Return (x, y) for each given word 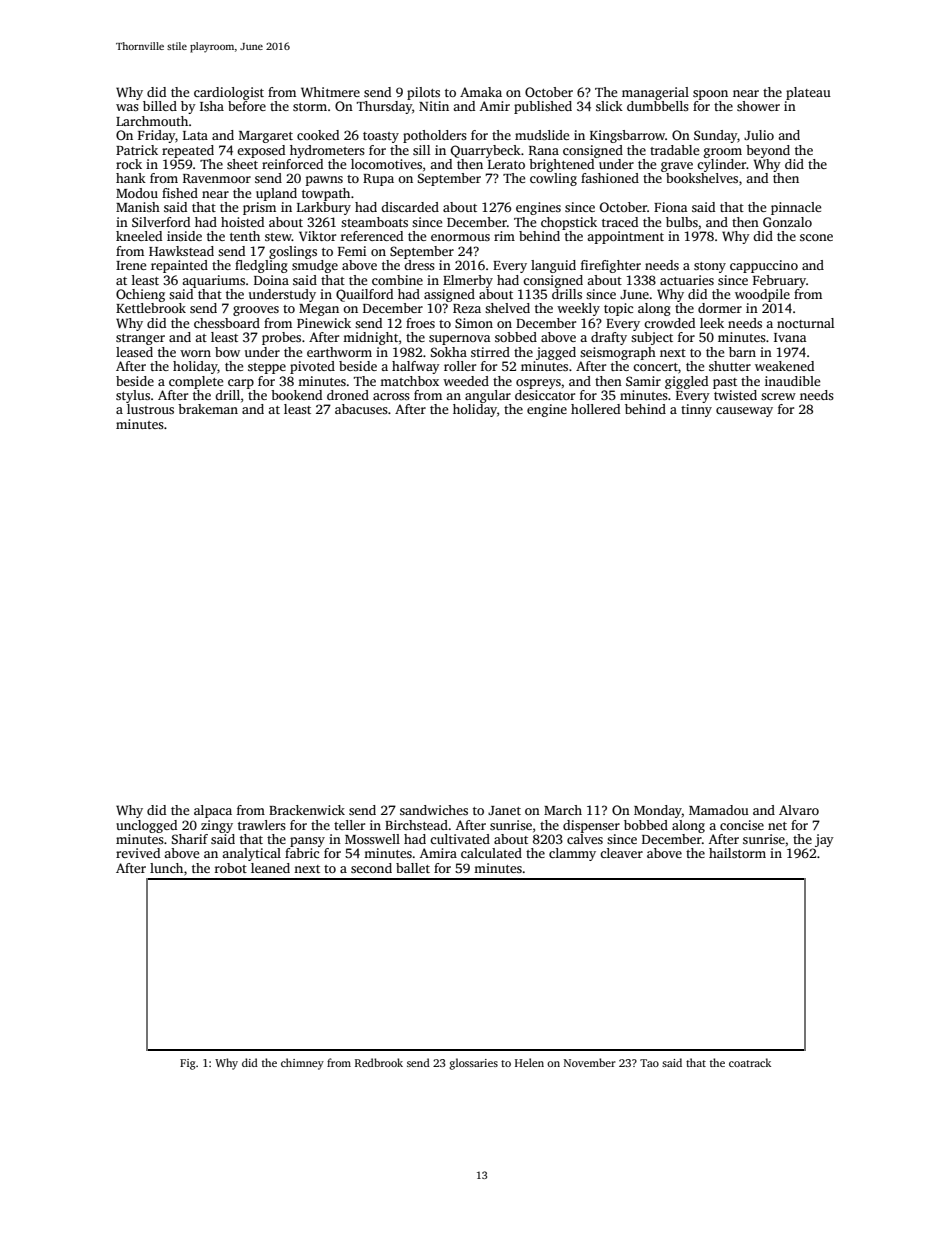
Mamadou (719, 810)
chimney (302, 1064)
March (563, 810)
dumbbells (658, 106)
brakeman (208, 409)
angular (488, 396)
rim (504, 236)
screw (778, 396)
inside (184, 236)
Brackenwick (307, 810)
